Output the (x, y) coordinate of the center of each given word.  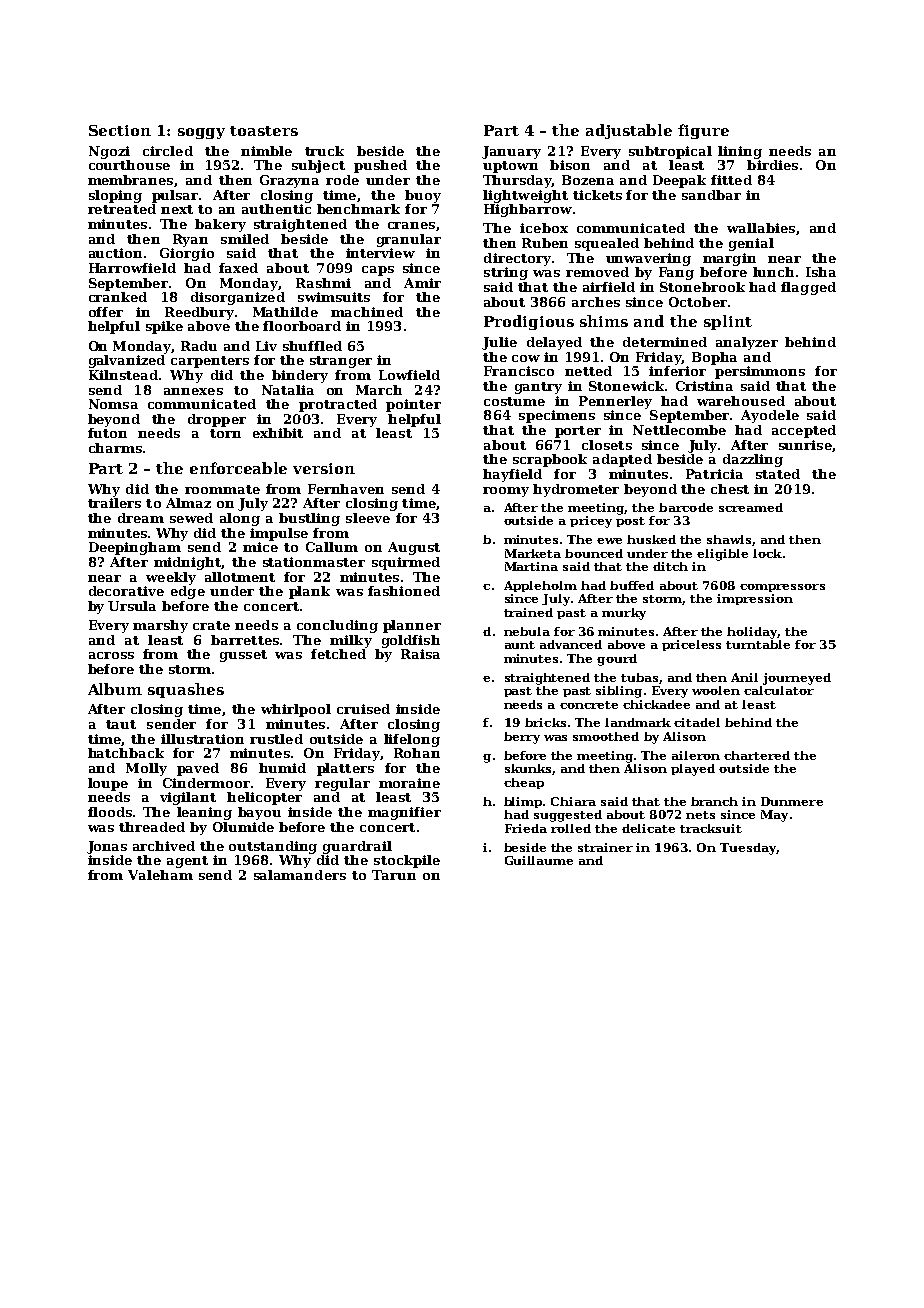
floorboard (302, 326)
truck (324, 151)
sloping (115, 196)
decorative (126, 591)
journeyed (797, 679)
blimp (523, 802)
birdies (772, 165)
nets (700, 815)
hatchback (126, 753)
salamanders (300, 875)
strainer (605, 847)
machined (367, 312)
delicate (648, 828)
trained (528, 612)
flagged (808, 288)
